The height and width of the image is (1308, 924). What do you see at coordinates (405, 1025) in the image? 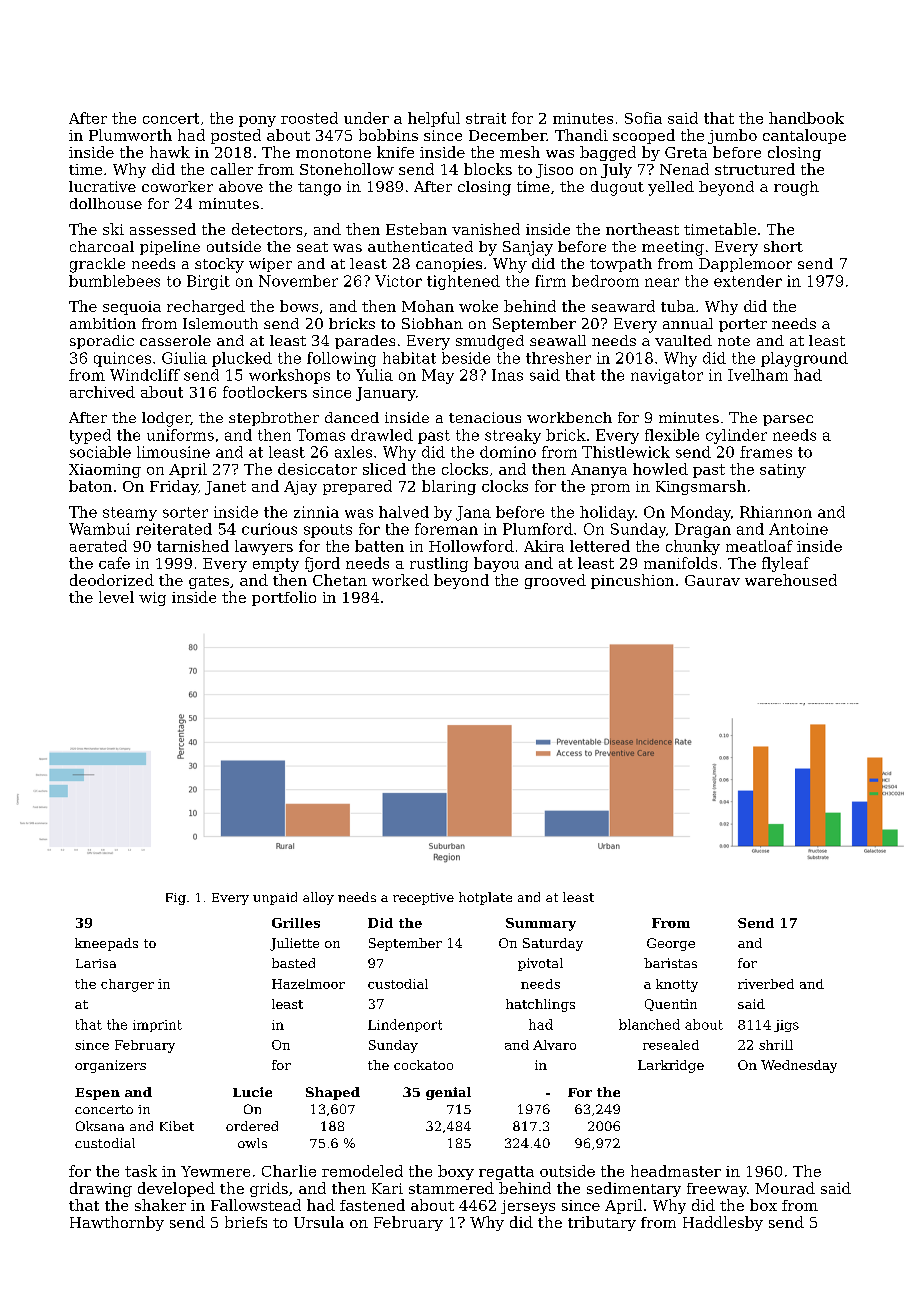
I see `Lindenport` at bounding box center [405, 1025].
